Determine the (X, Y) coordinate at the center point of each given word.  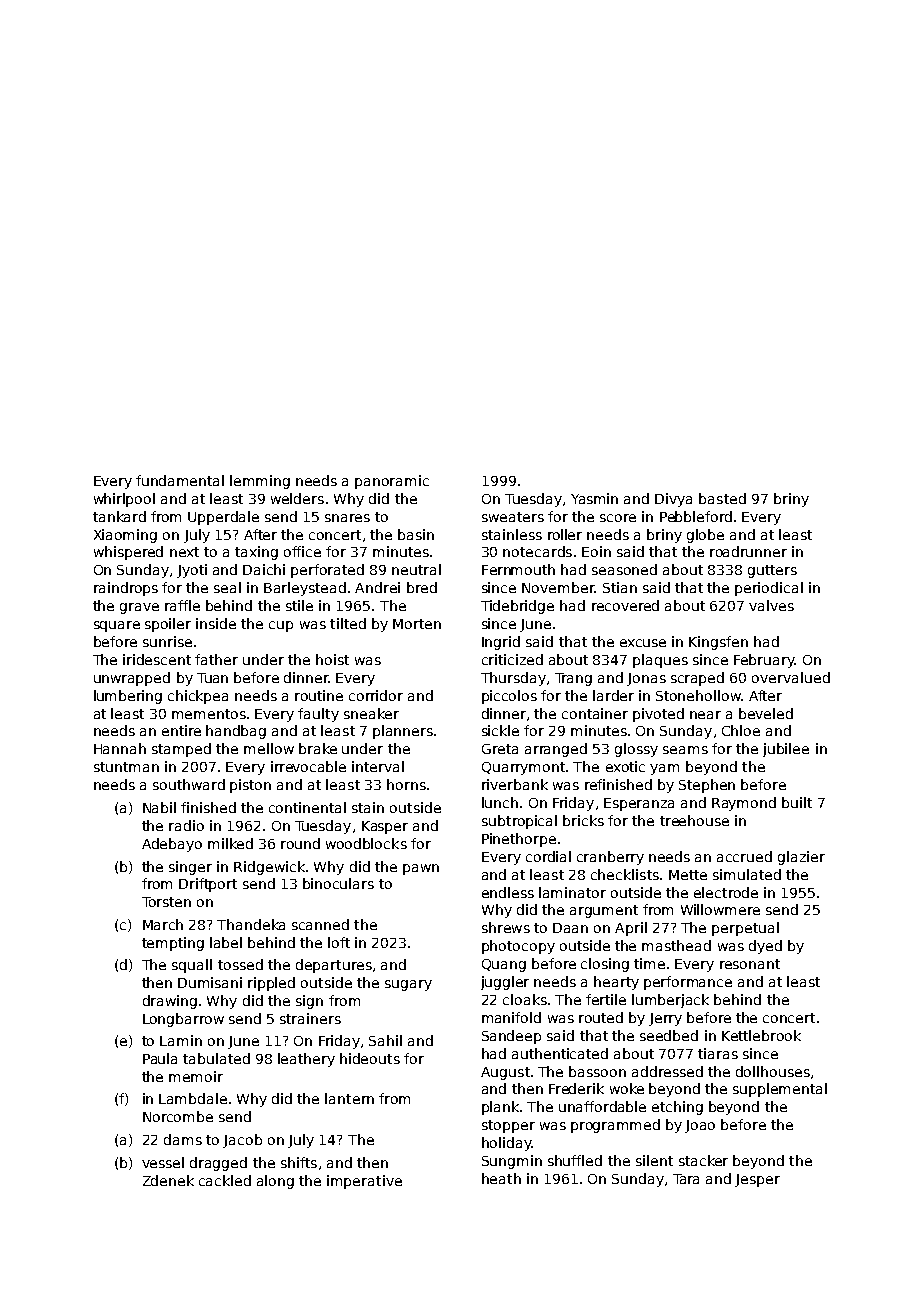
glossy (636, 750)
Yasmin (594, 498)
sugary (408, 985)
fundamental (180, 480)
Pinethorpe (519, 840)
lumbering (128, 697)
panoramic (392, 482)
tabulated (216, 1058)
